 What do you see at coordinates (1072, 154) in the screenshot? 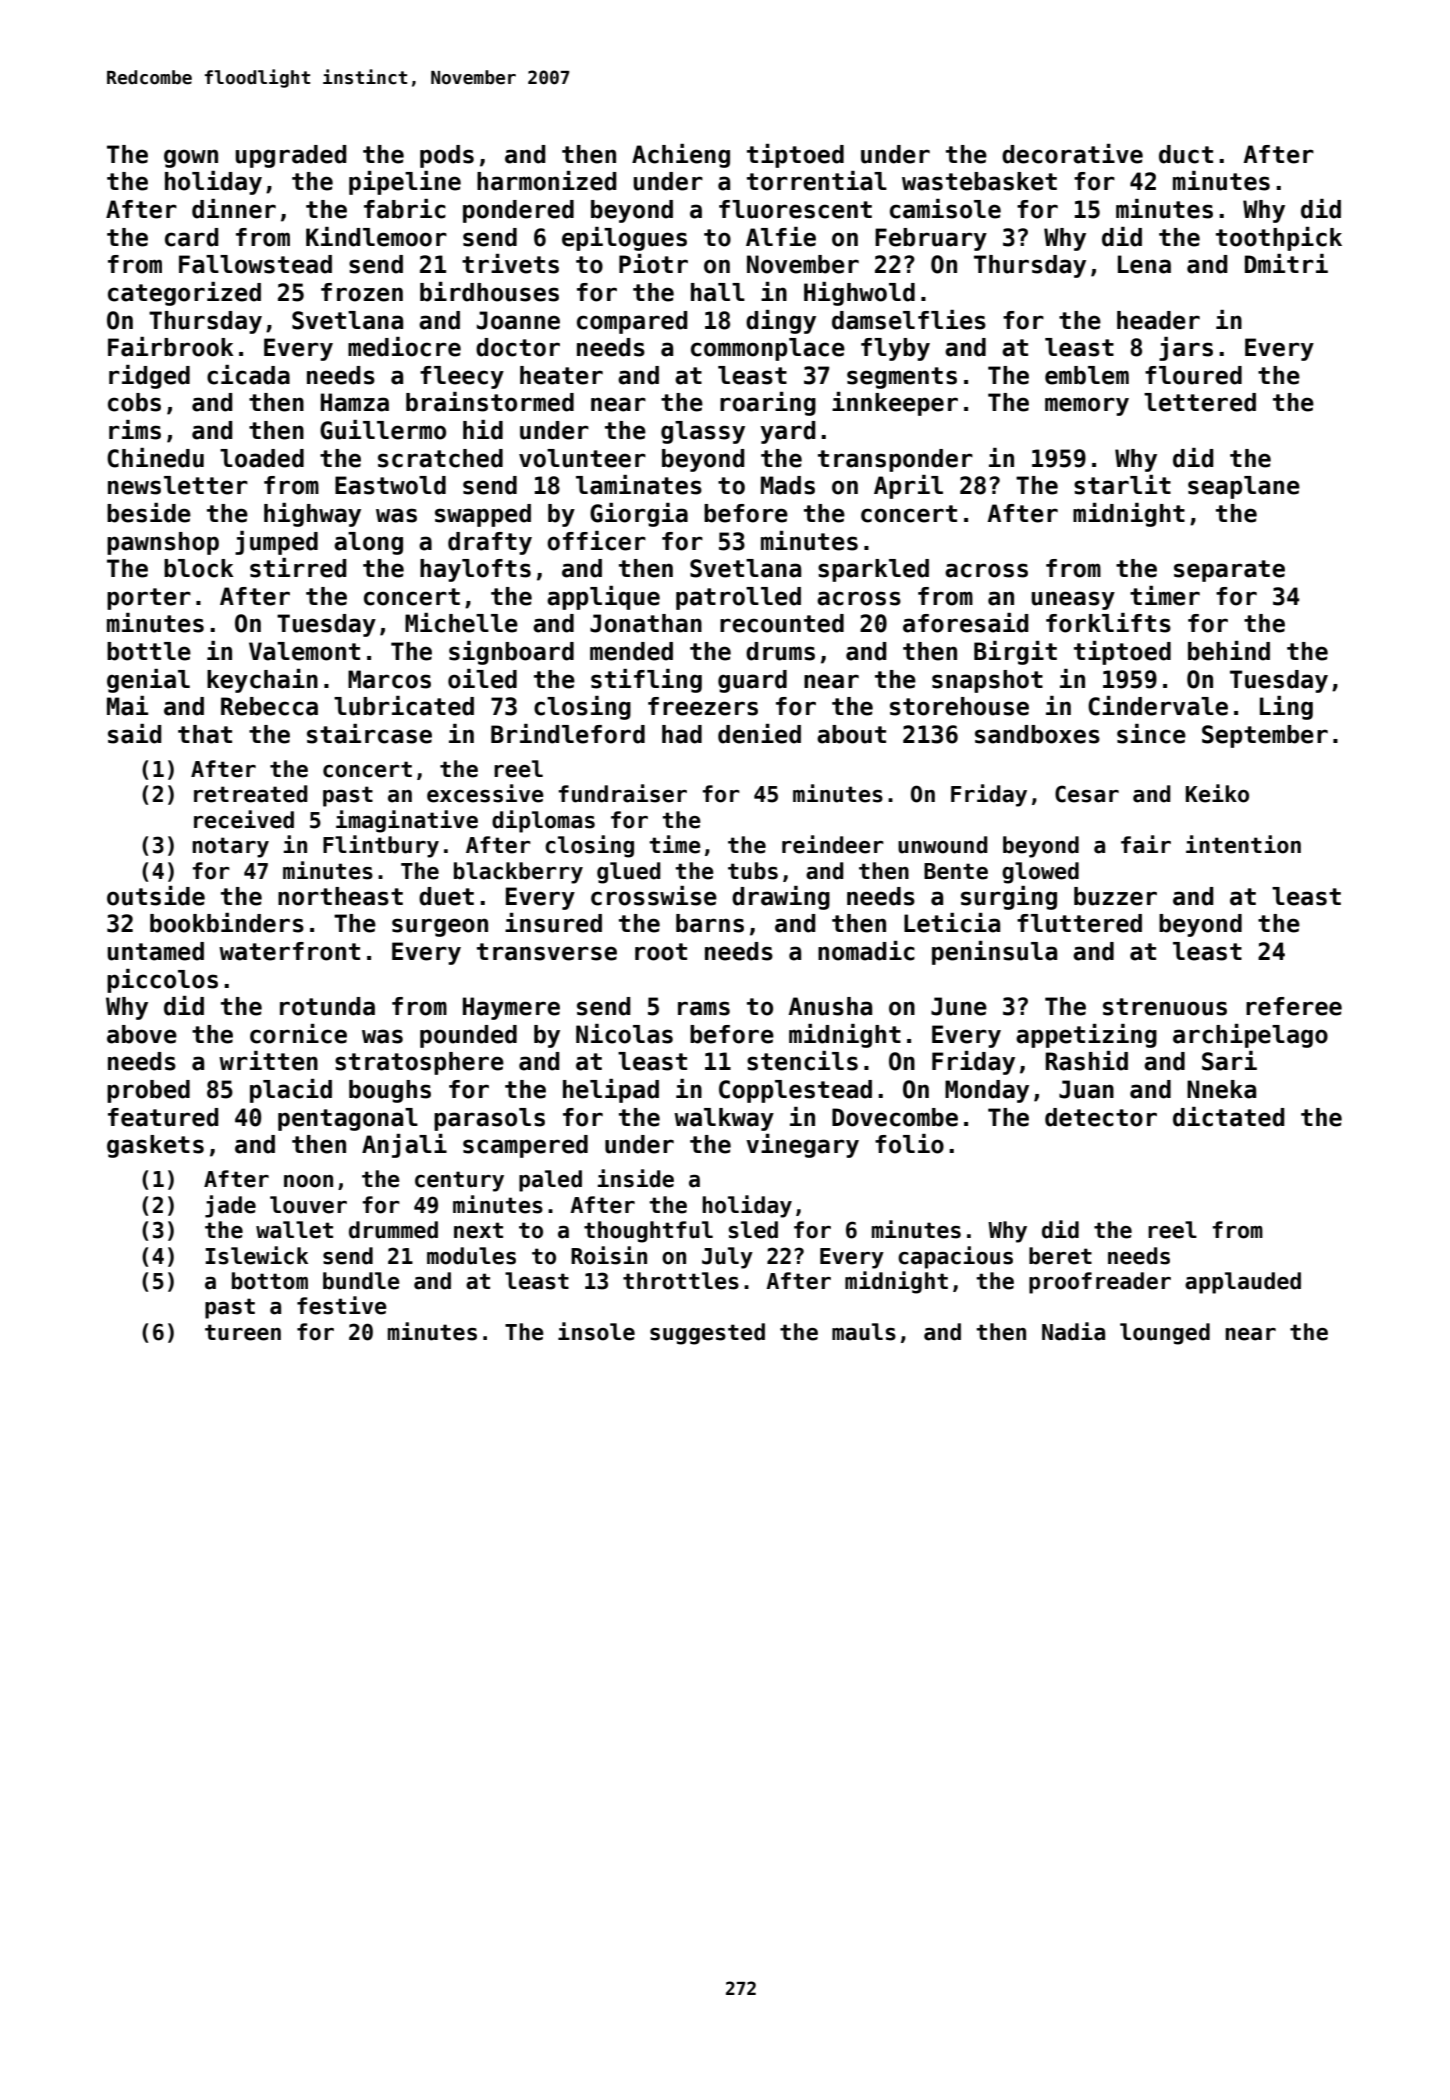
I see `decorative` at bounding box center [1072, 154].
